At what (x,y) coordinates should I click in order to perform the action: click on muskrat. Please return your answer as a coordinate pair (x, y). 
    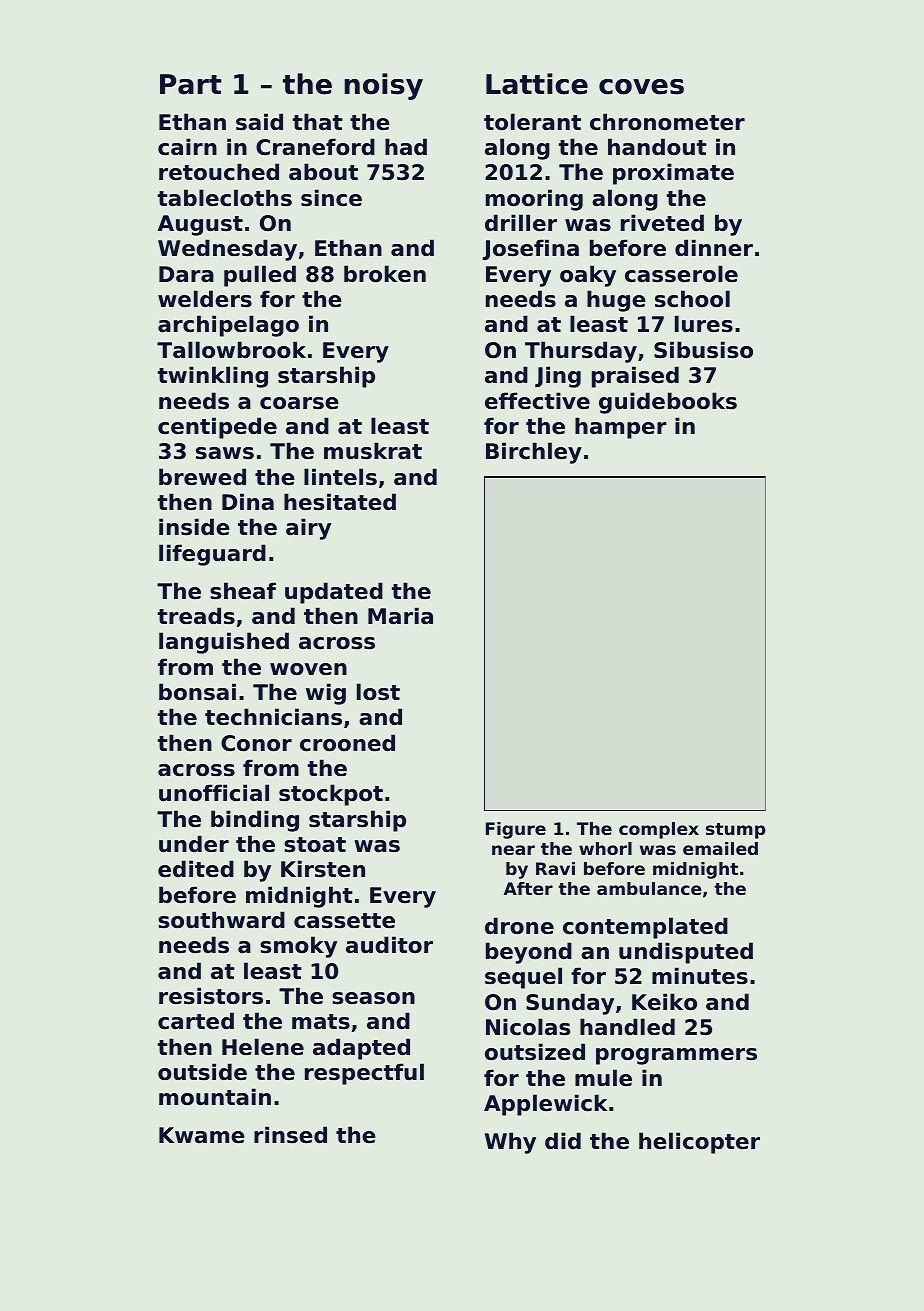
    Looking at the image, I should click on (373, 451).
